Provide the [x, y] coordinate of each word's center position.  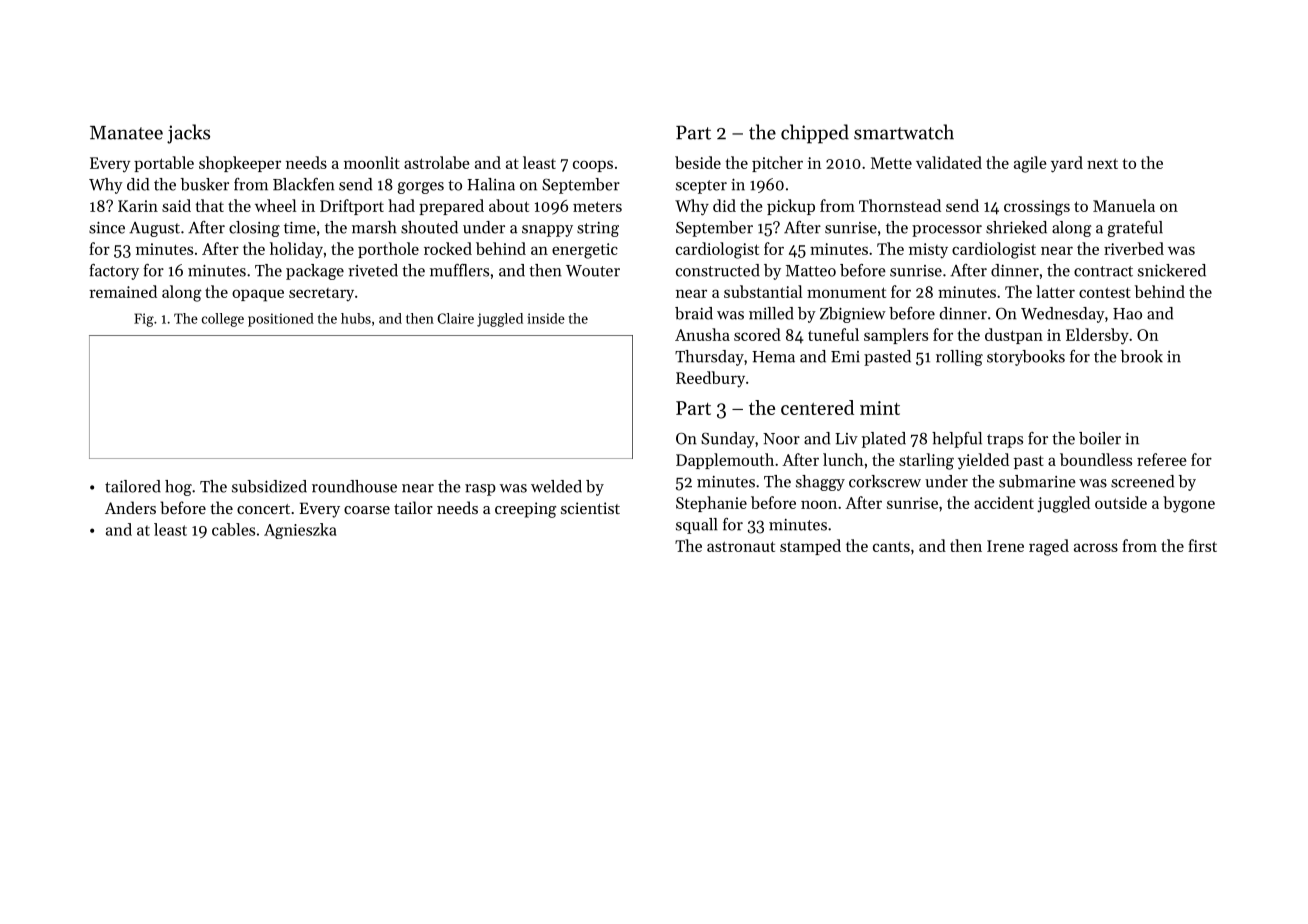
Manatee [126, 133]
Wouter [593, 271]
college [223, 320]
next [1102, 163]
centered [817, 407]
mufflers [459, 270]
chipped [815, 134]
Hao [1127, 314]
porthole [388, 250]
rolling [959, 358]
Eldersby [1097, 336]
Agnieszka [300, 531]
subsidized [269, 486]
